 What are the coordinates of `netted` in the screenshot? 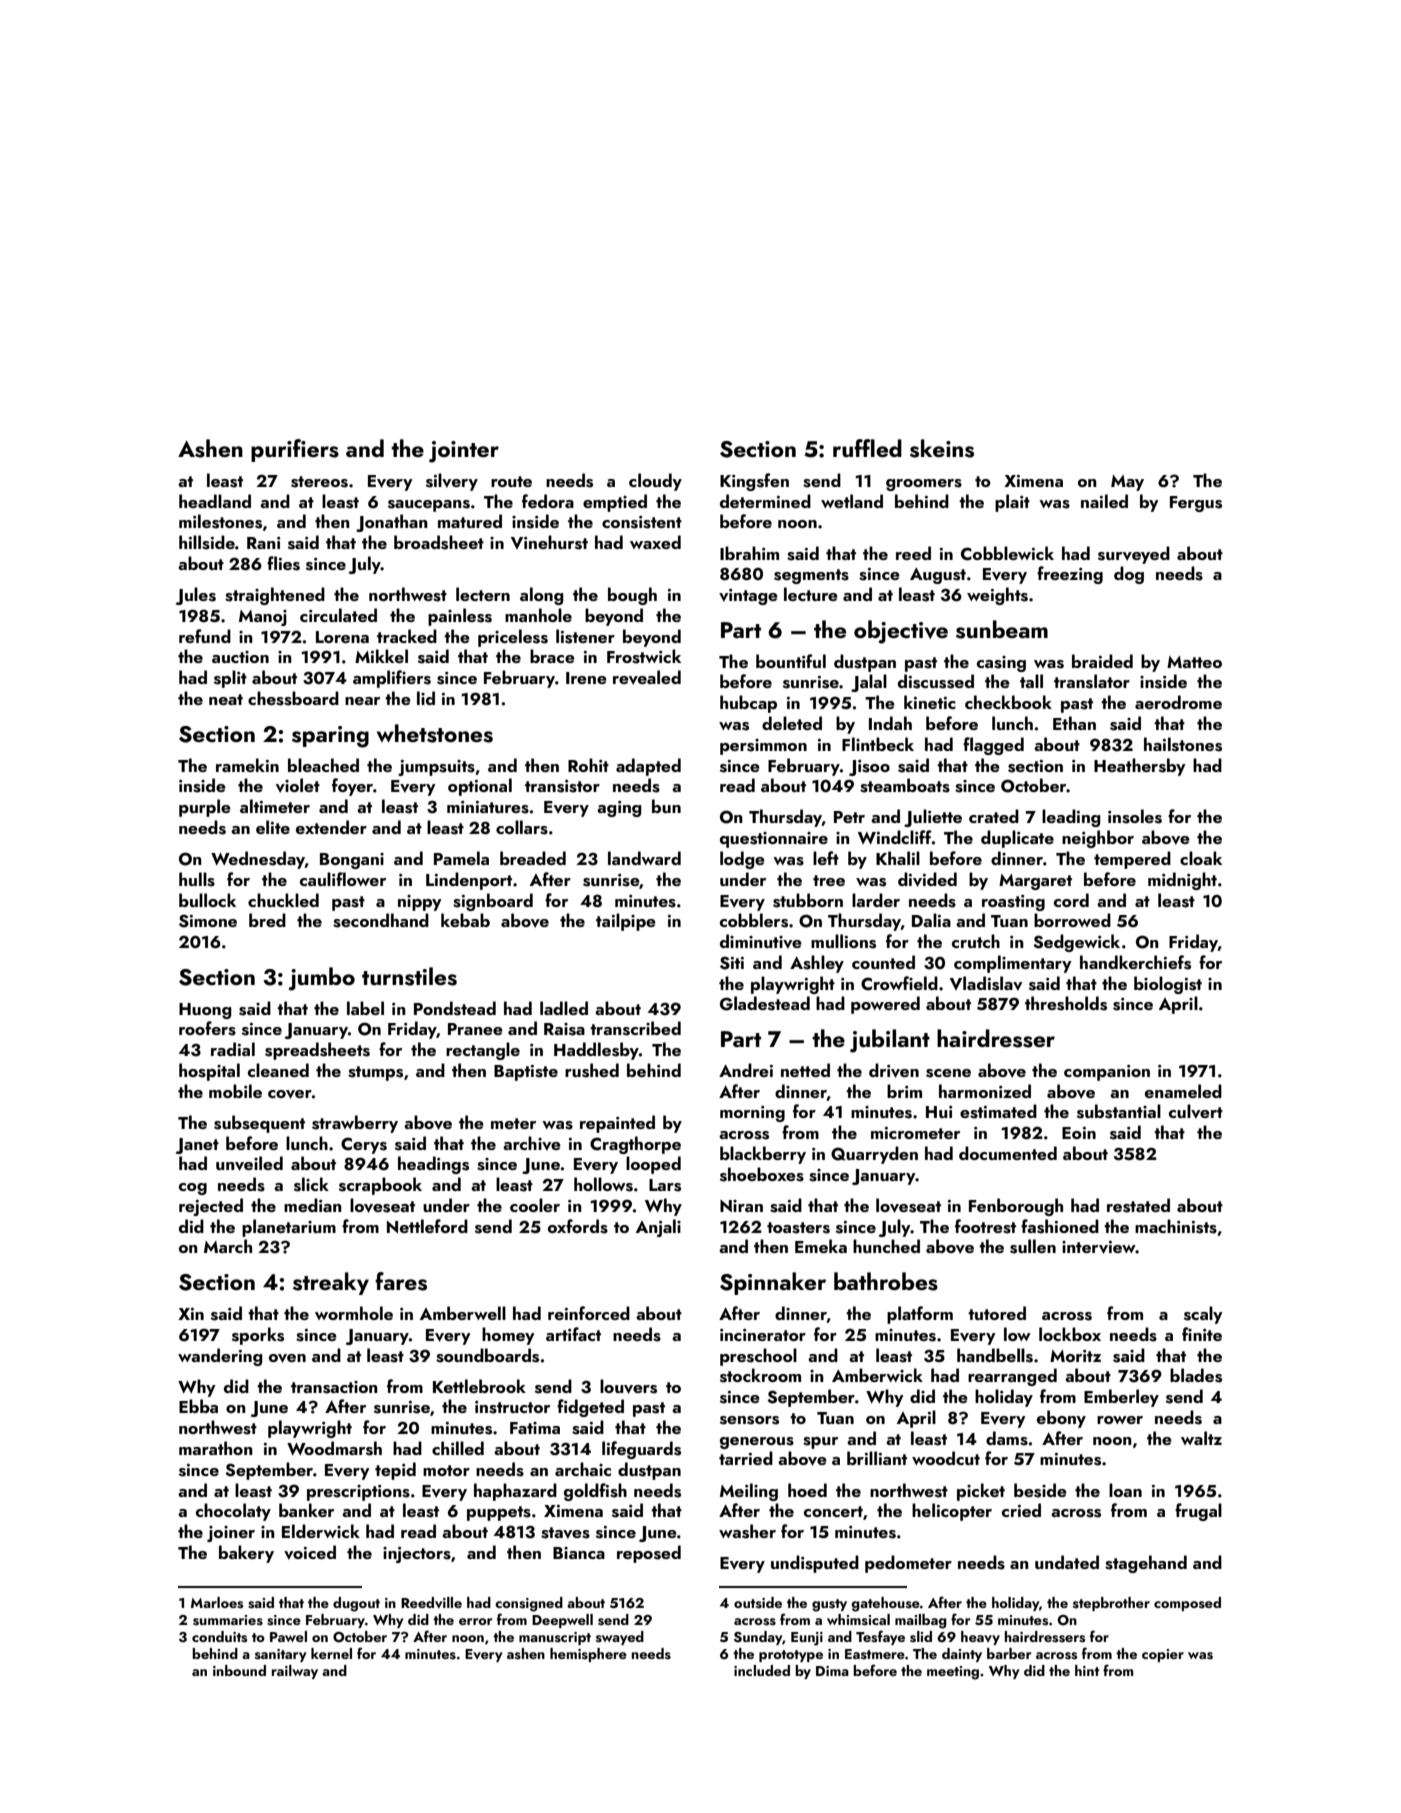 It's located at (805, 1070).
